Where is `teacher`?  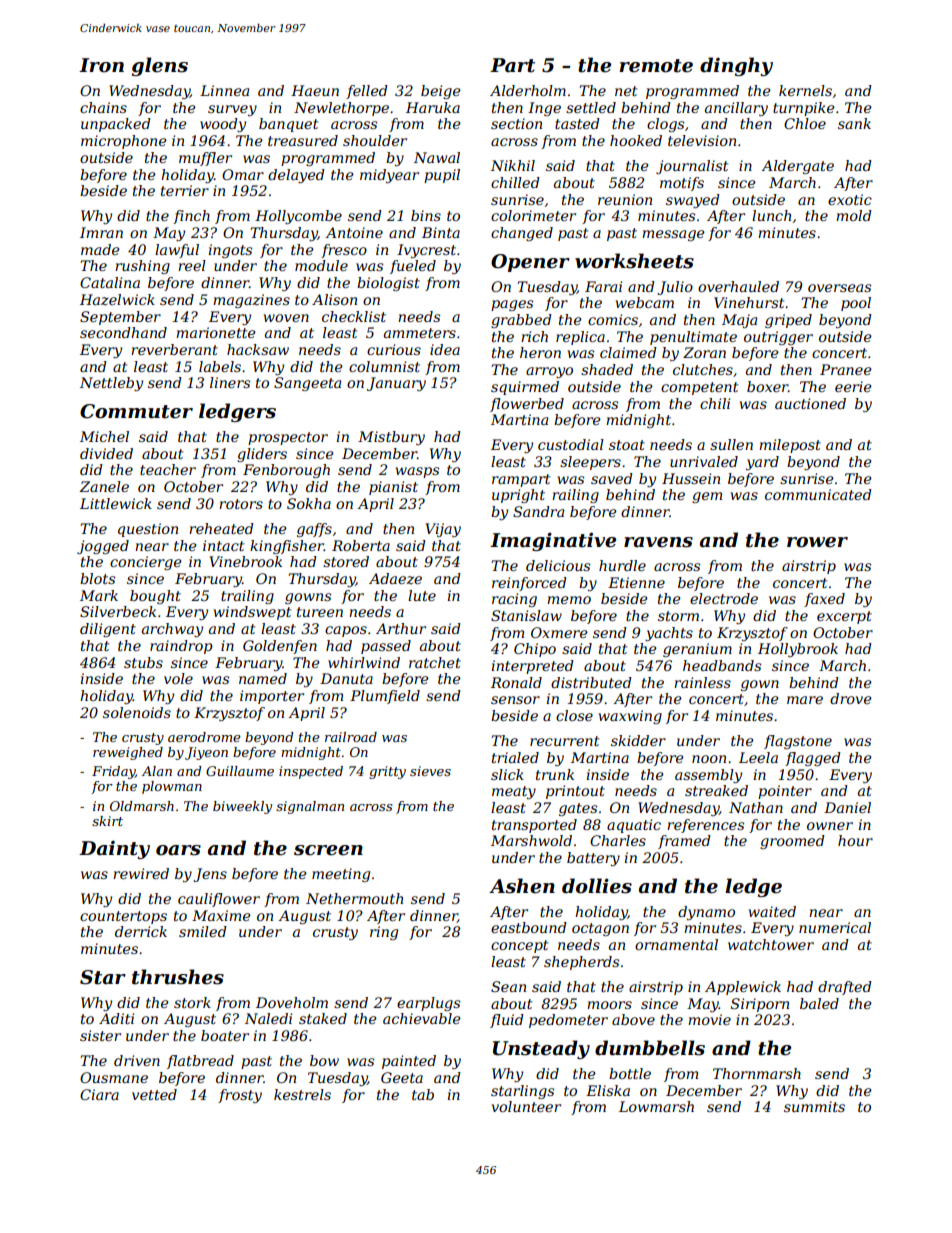 teacher is located at coordinates (168, 469).
